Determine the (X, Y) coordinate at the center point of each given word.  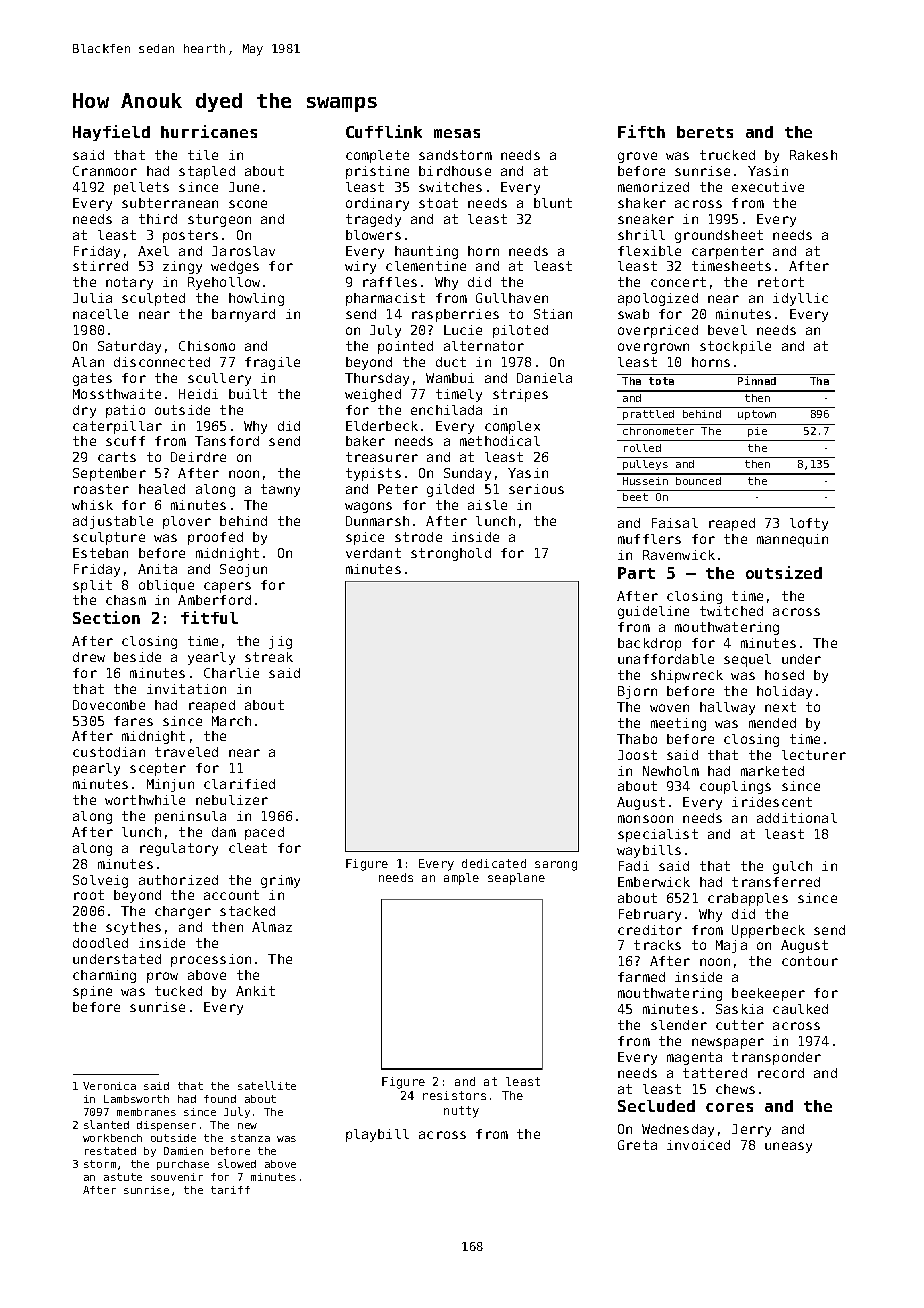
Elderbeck (382, 426)
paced (264, 833)
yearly (211, 658)
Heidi (198, 394)
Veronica (109, 1086)
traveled (186, 752)
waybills (649, 851)
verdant (373, 553)
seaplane (516, 879)
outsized (784, 572)
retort (781, 282)
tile (203, 155)
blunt (553, 203)
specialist (658, 835)
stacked (247, 911)
